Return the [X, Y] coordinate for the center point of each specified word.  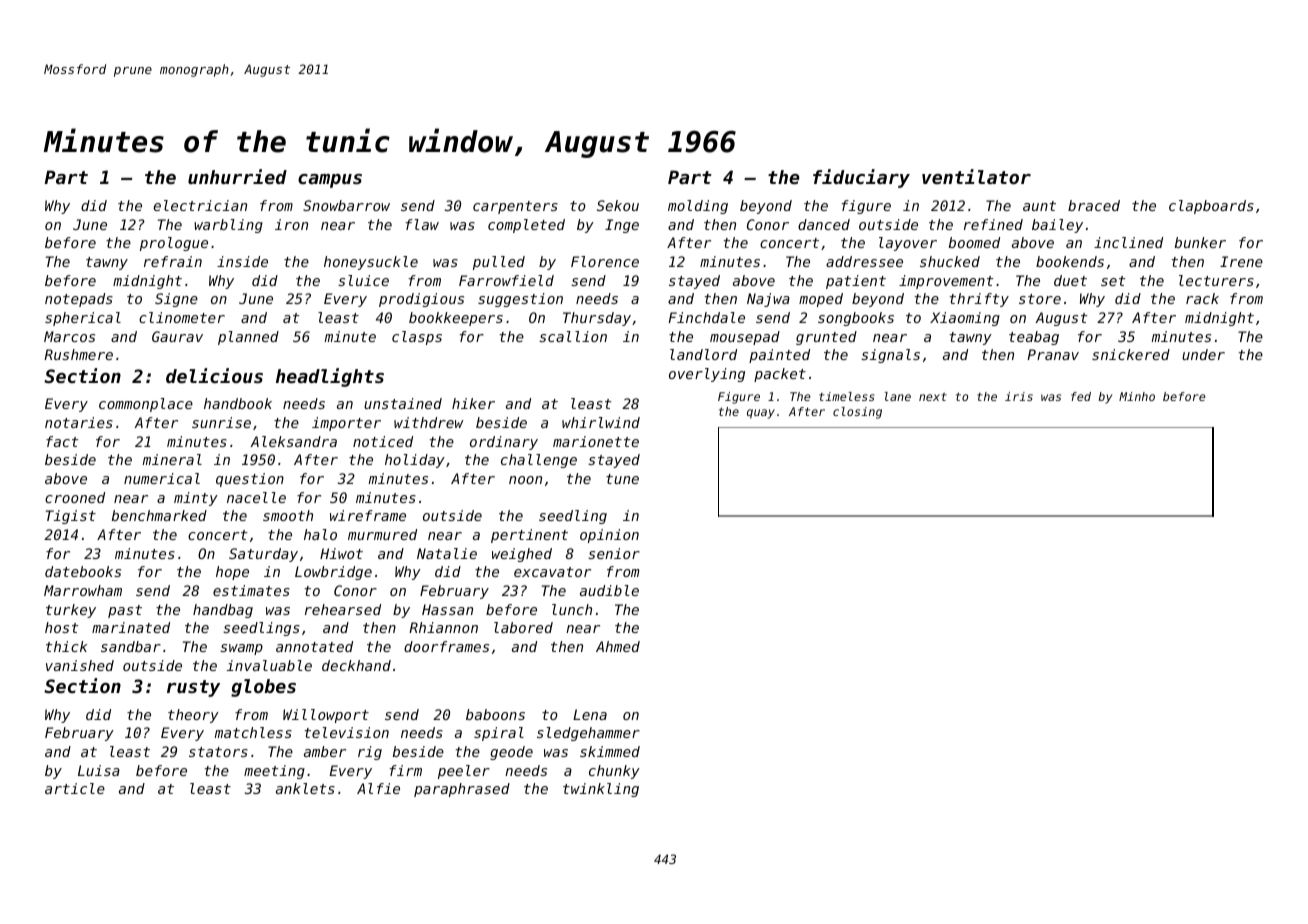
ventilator [976, 176]
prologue [174, 244]
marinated [131, 627]
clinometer [182, 317]
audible [609, 590]
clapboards [1211, 207]
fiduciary [861, 178]
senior [614, 553]
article [75, 788]
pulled [499, 263]
